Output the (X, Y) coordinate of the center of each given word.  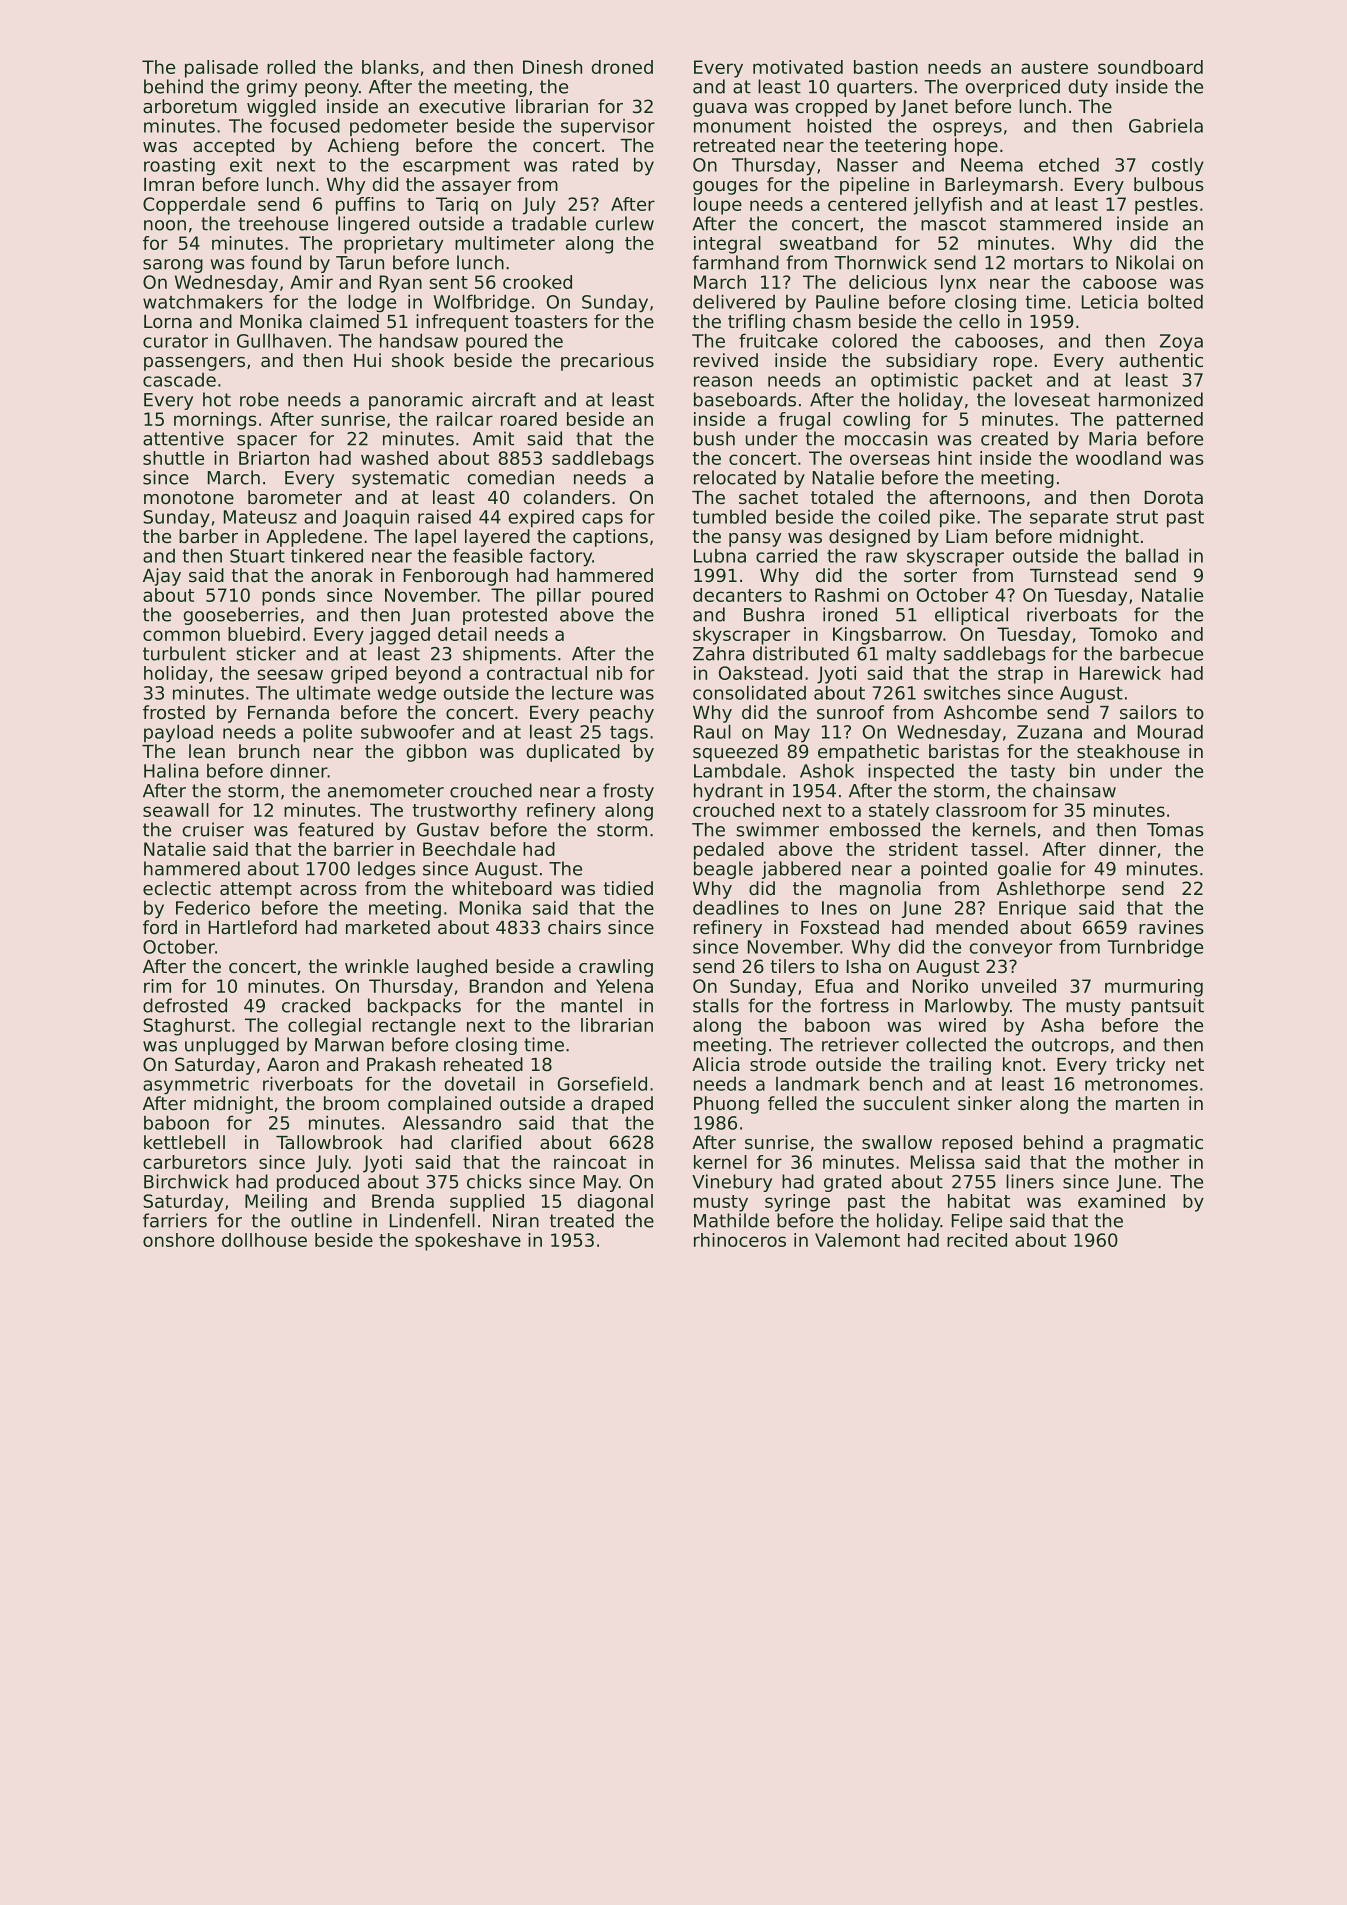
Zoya (1181, 343)
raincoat (590, 1162)
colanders (567, 497)
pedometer (399, 127)
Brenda (403, 1201)
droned (622, 67)
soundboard (1150, 67)
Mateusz (260, 517)
